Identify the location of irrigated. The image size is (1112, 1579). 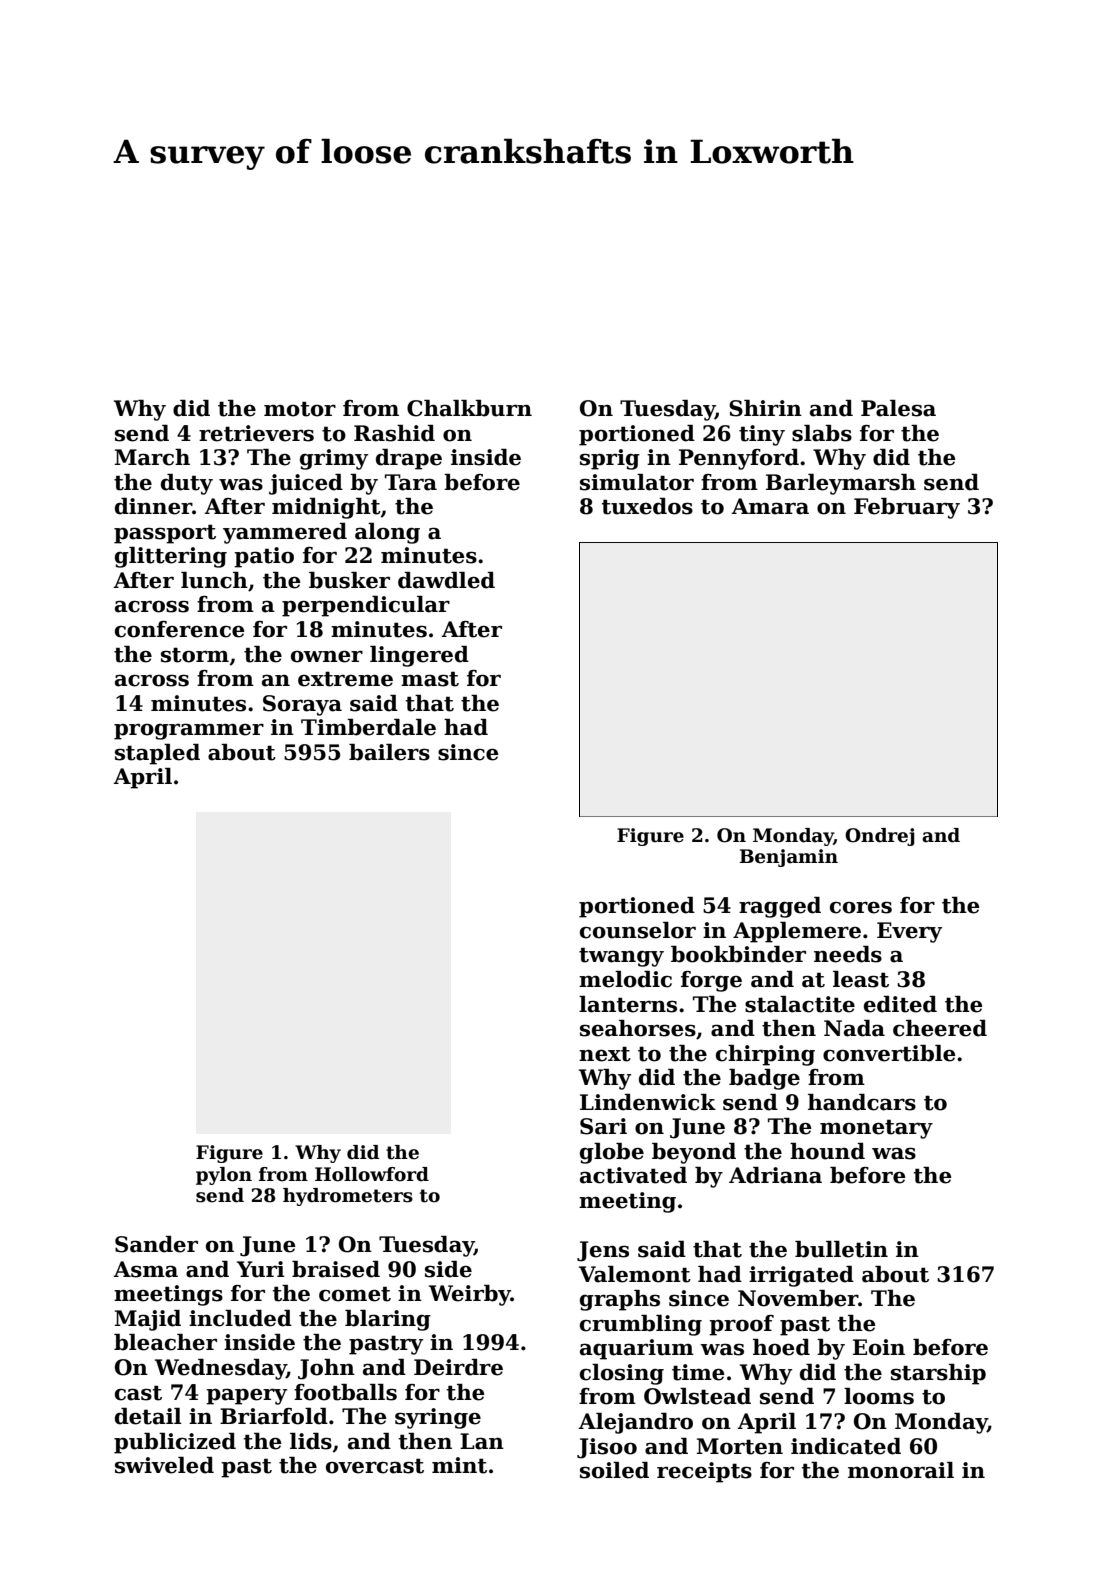
(801, 1276).
